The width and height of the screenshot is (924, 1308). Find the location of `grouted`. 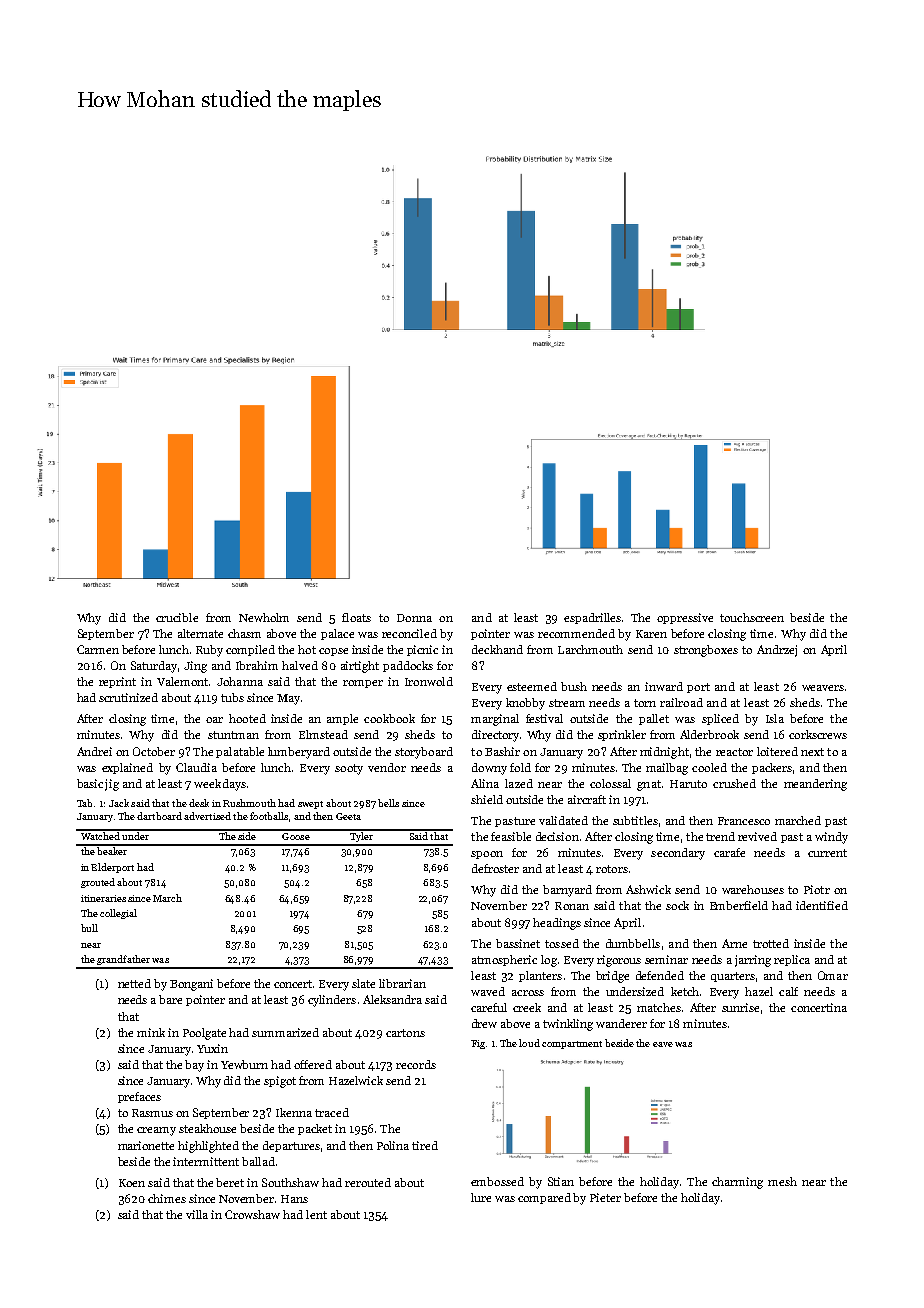

grouted is located at coordinates (98, 883).
